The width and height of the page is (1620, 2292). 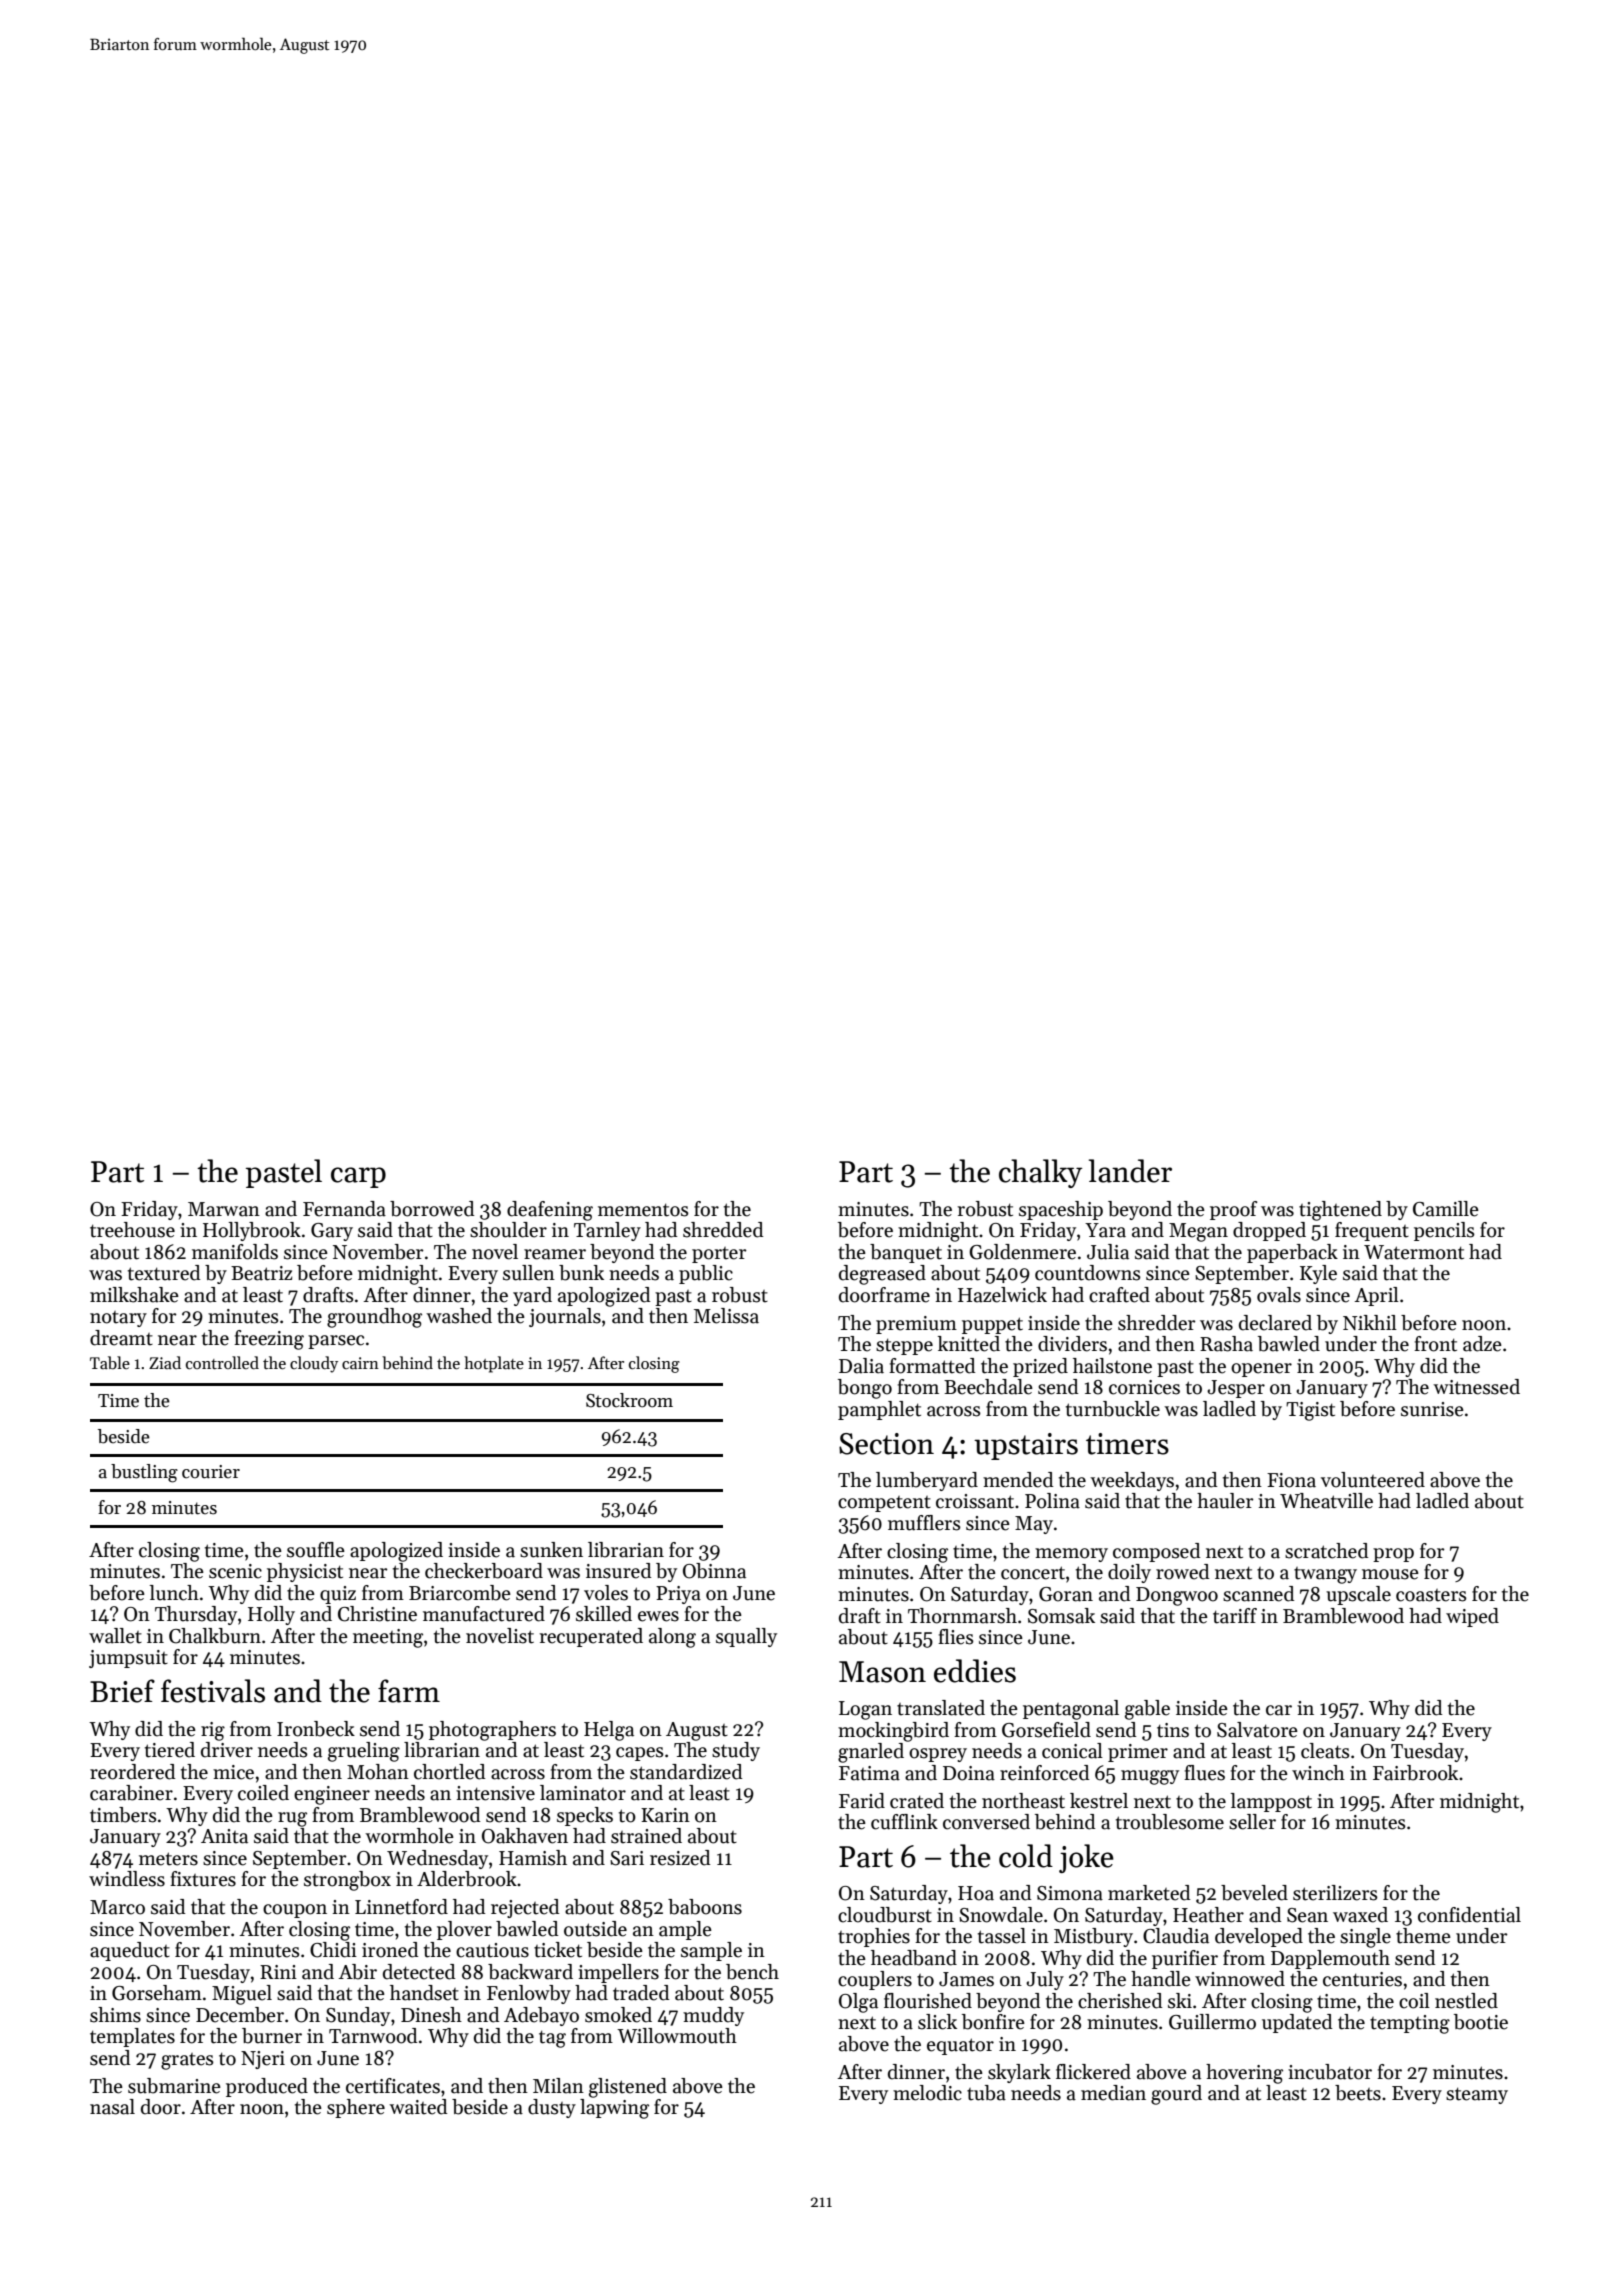 What do you see at coordinates (641, 1993) in the page?
I see `traded` at bounding box center [641, 1993].
